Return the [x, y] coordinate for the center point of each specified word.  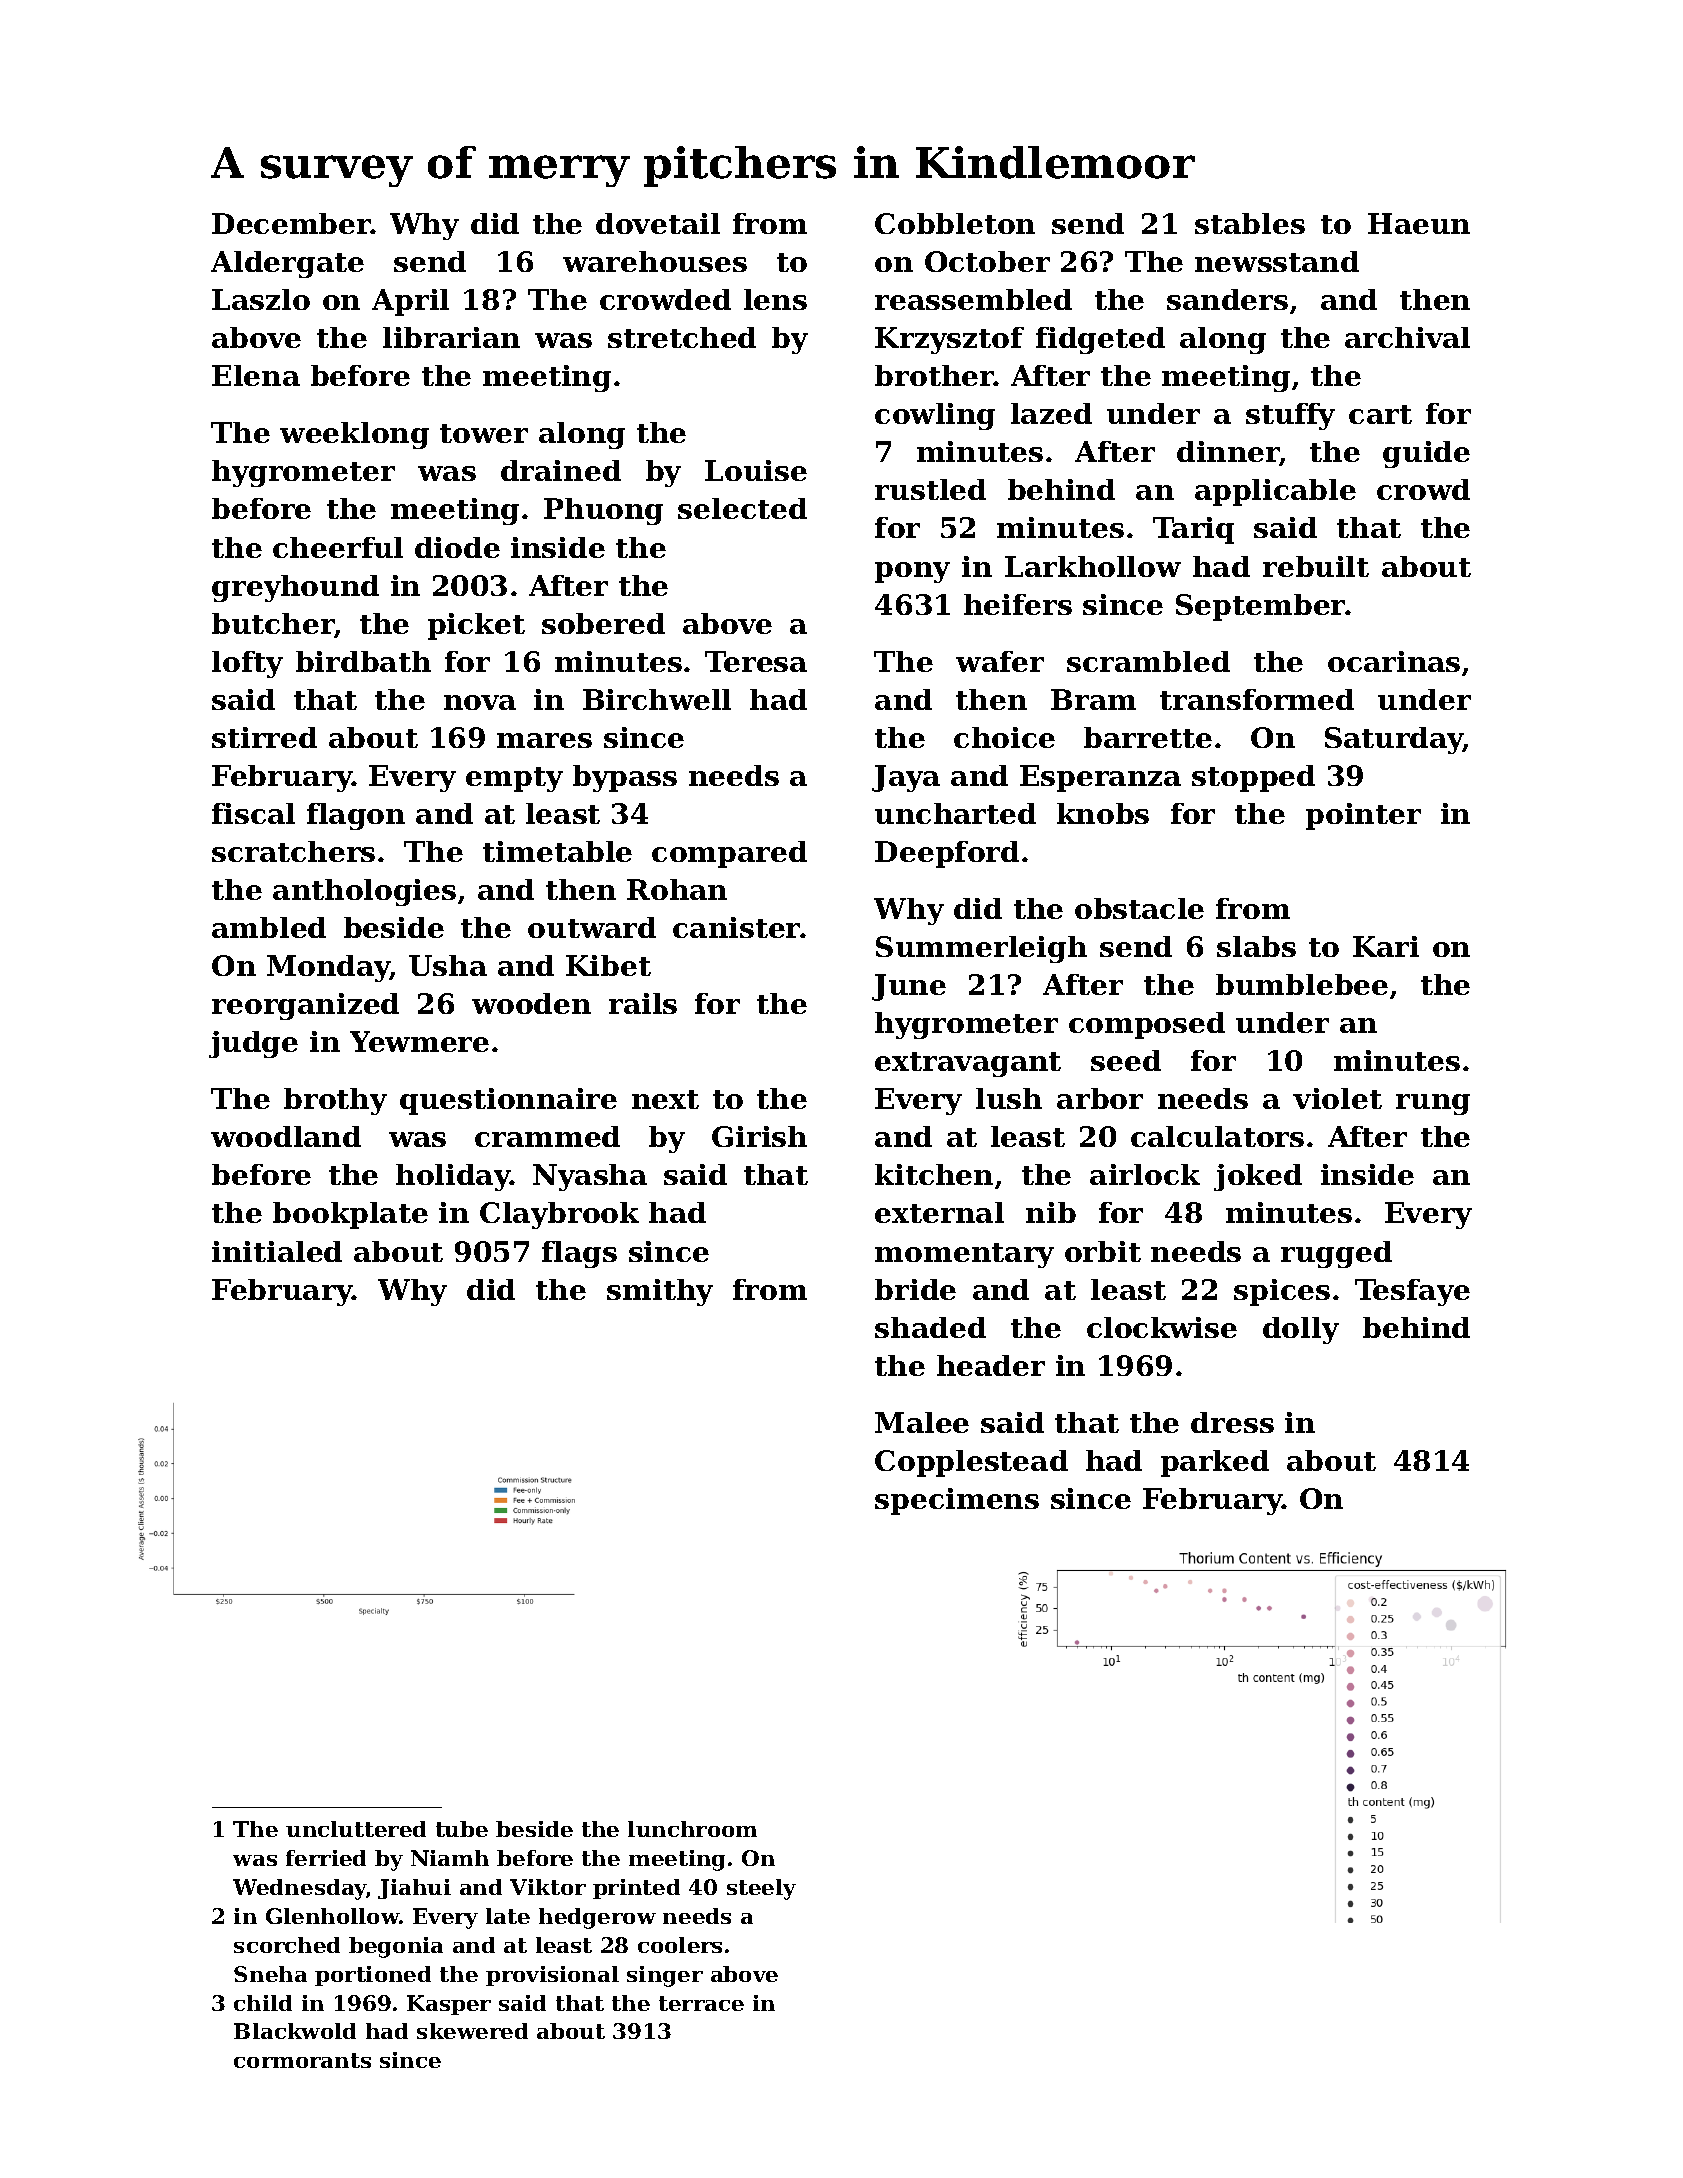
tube [462, 1829]
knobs [1103, 813]
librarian [451, 337]
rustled [930, 489]
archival [1407, 337]
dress [1232, 1422]
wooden [531, 1003]
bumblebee [1302, 984]
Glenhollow [333, 1916]
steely [761, 1889]
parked [1215, 1463]
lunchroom [692, 1829]
